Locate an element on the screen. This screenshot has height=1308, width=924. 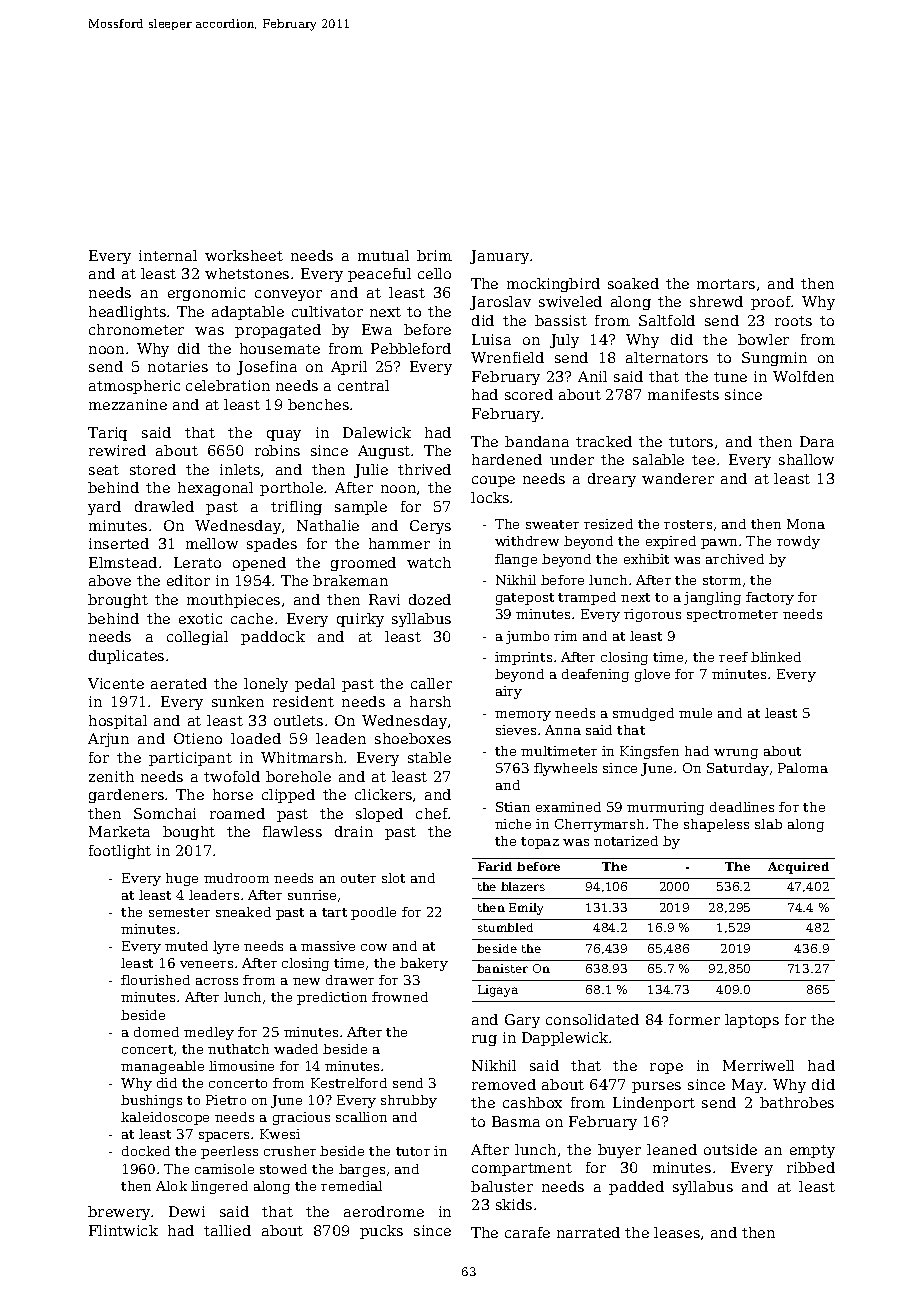
January is located at coordinates (499, 257).
